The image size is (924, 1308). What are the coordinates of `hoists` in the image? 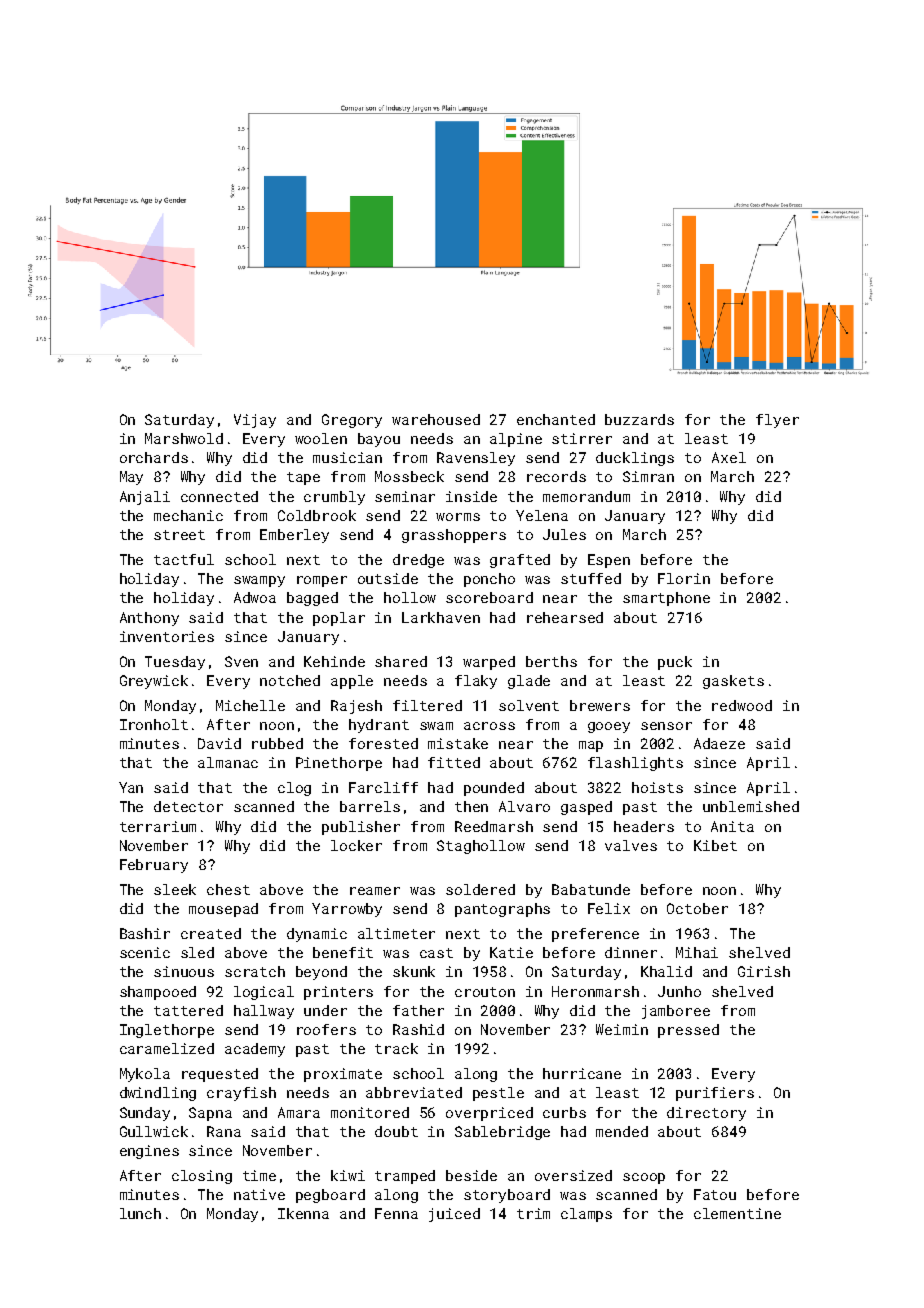 It's located at (657, 787).
